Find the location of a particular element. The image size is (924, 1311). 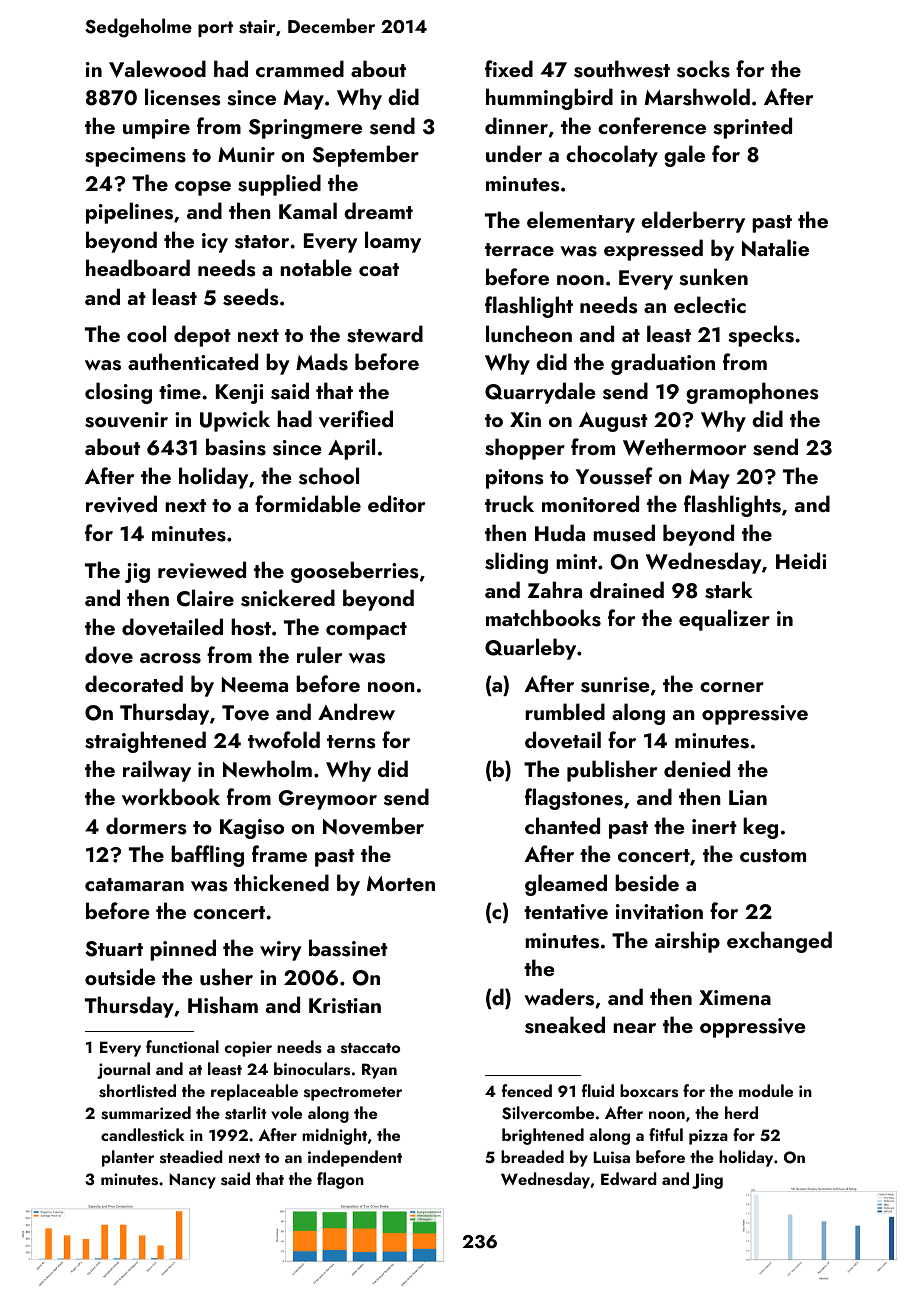

twofold is located at coordinates (284, 739).
